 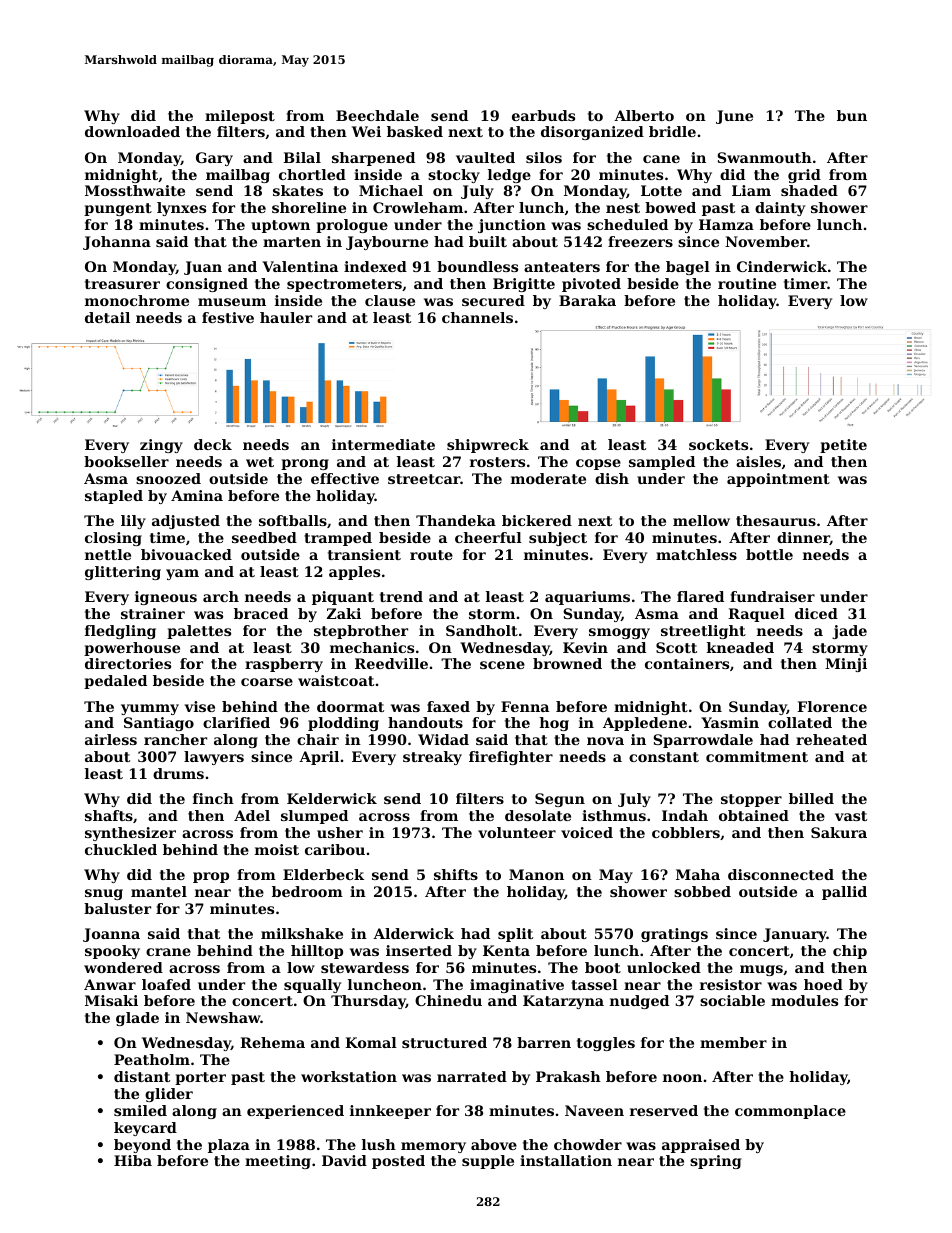 What do you see at coordinates (843, 446) in the document?
I see `petite` at bounding box center [843, 446].
